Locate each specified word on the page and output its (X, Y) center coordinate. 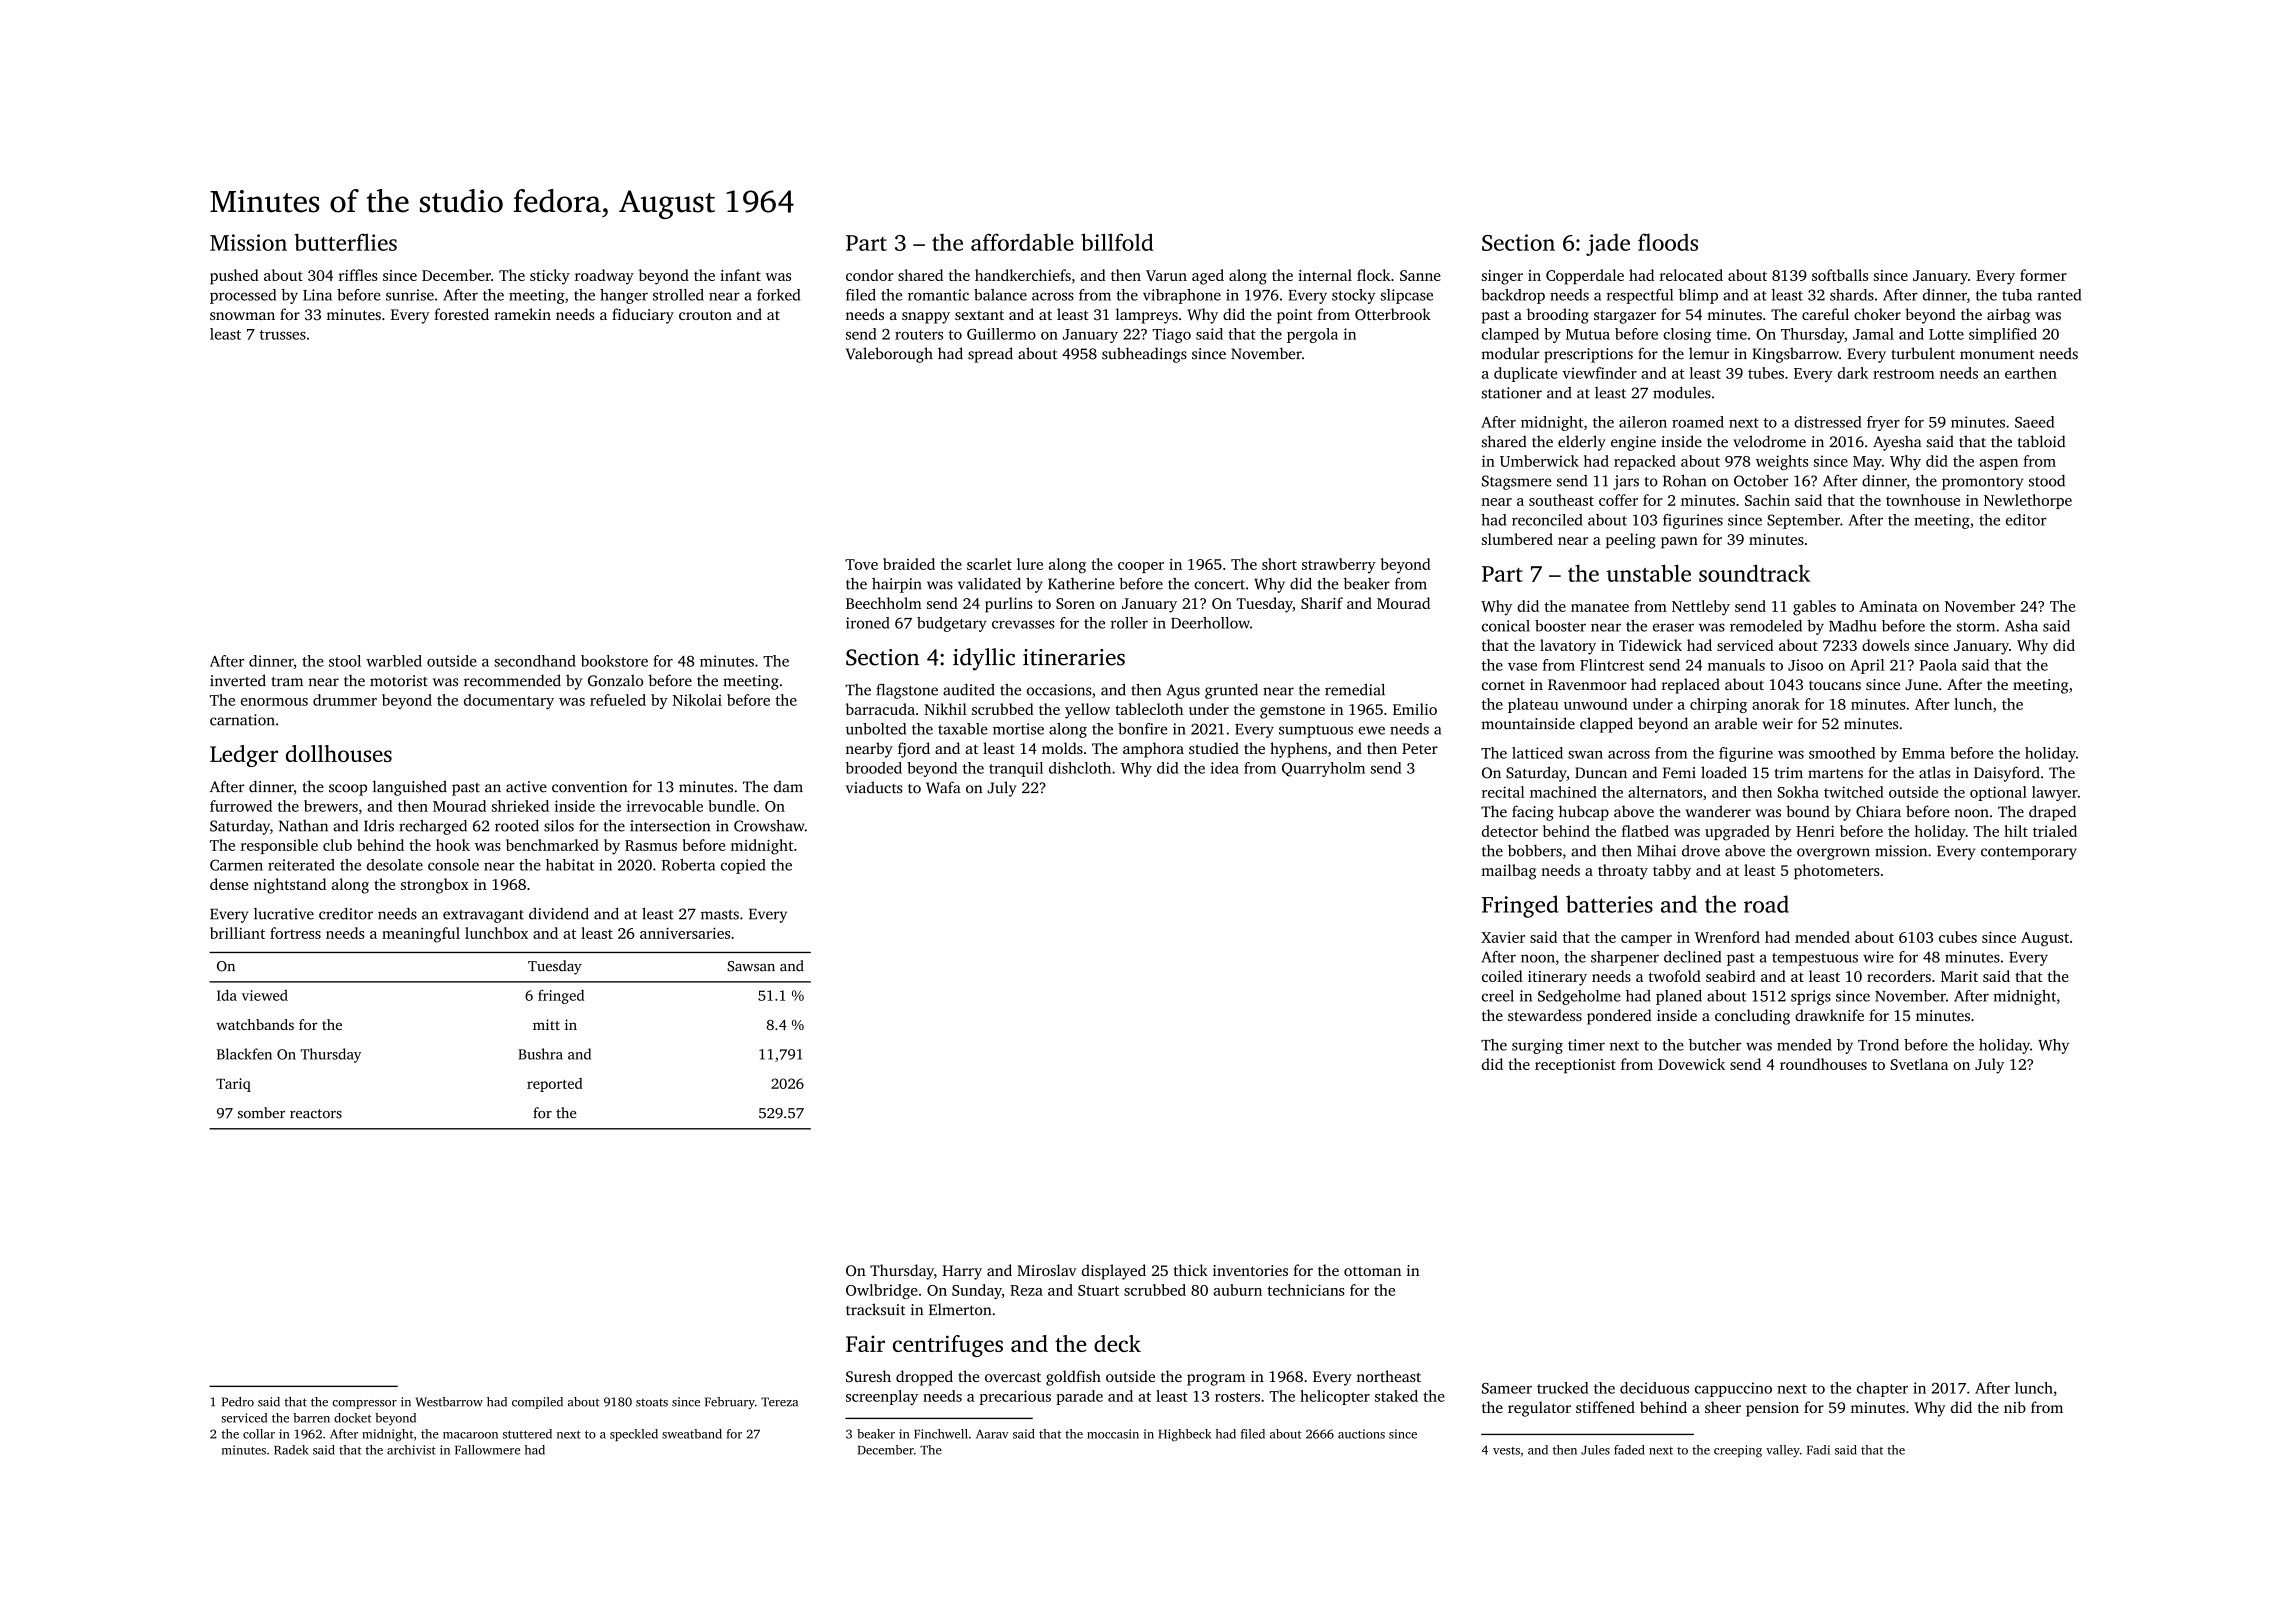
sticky (550, 277)
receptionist (1575, 1066)
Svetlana (1919, 1064)
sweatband (692, 1434)
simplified (2003, 335)
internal (1325, 275)
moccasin (1113, 1434)
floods (1668, 242)
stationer (1512, 393)
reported (555, 1085)
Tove (861, 564)
